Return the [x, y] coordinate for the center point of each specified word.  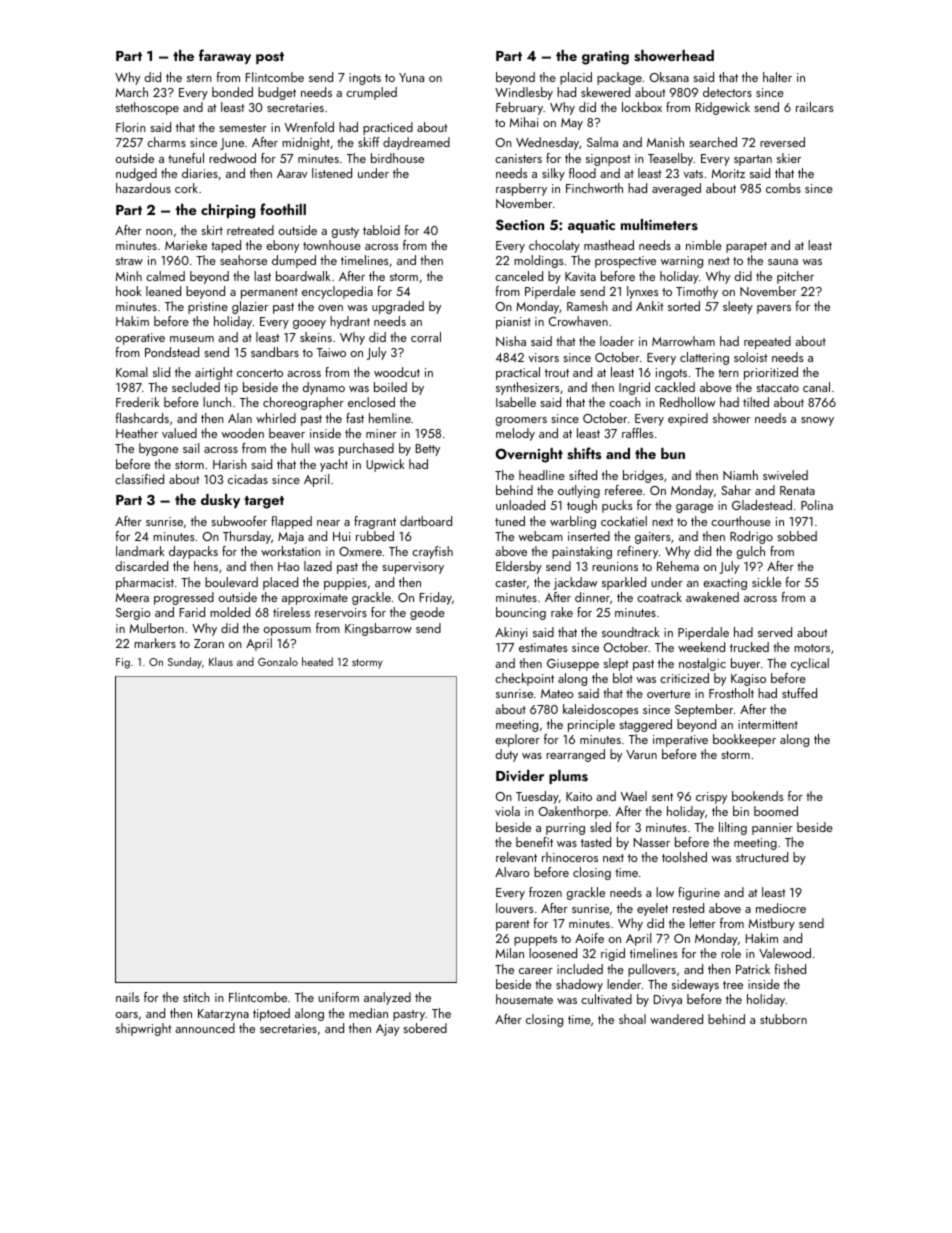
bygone [158, 449]
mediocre [781, 908]
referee [623, 490]
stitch [196, 997]
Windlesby [524, 93]
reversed [782, 142]
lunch [217, 402]
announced [205, 1028]
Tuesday [537, 797]
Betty [428, 450]
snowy [817, 421]
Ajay [387, 1030]
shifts [584, 453]
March [132, 92]
